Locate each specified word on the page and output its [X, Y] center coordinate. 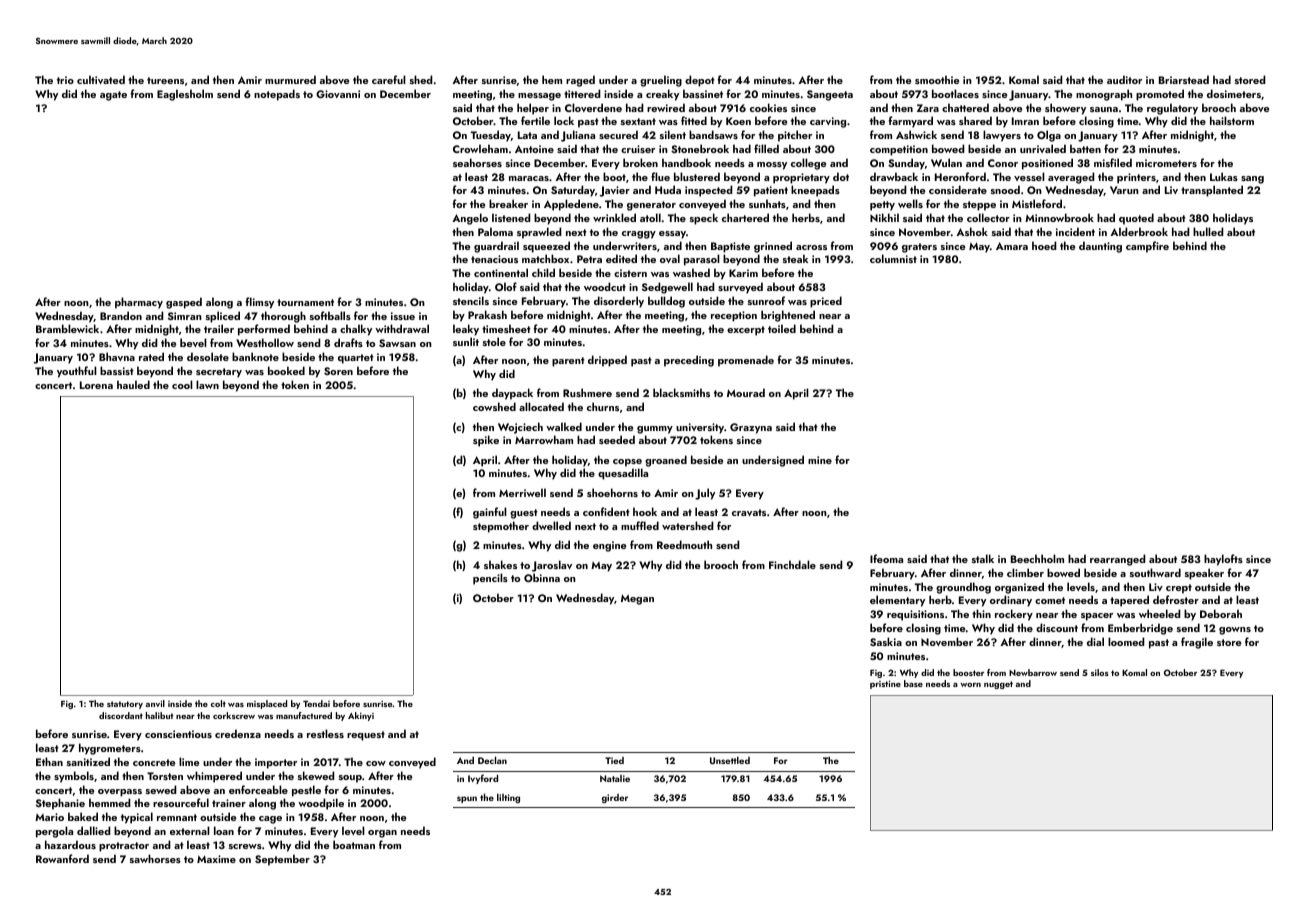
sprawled [539, 233]
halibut [160, 715]
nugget [998, 685]
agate [113, 96]
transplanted [1212, 191]
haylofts [1223, 560]
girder [615, 798]
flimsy [259, 303]
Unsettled [730, 761]
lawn [207, 384]
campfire [1147, 247]
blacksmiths [681, 392]
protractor [124, 847]
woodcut [605, 286]
